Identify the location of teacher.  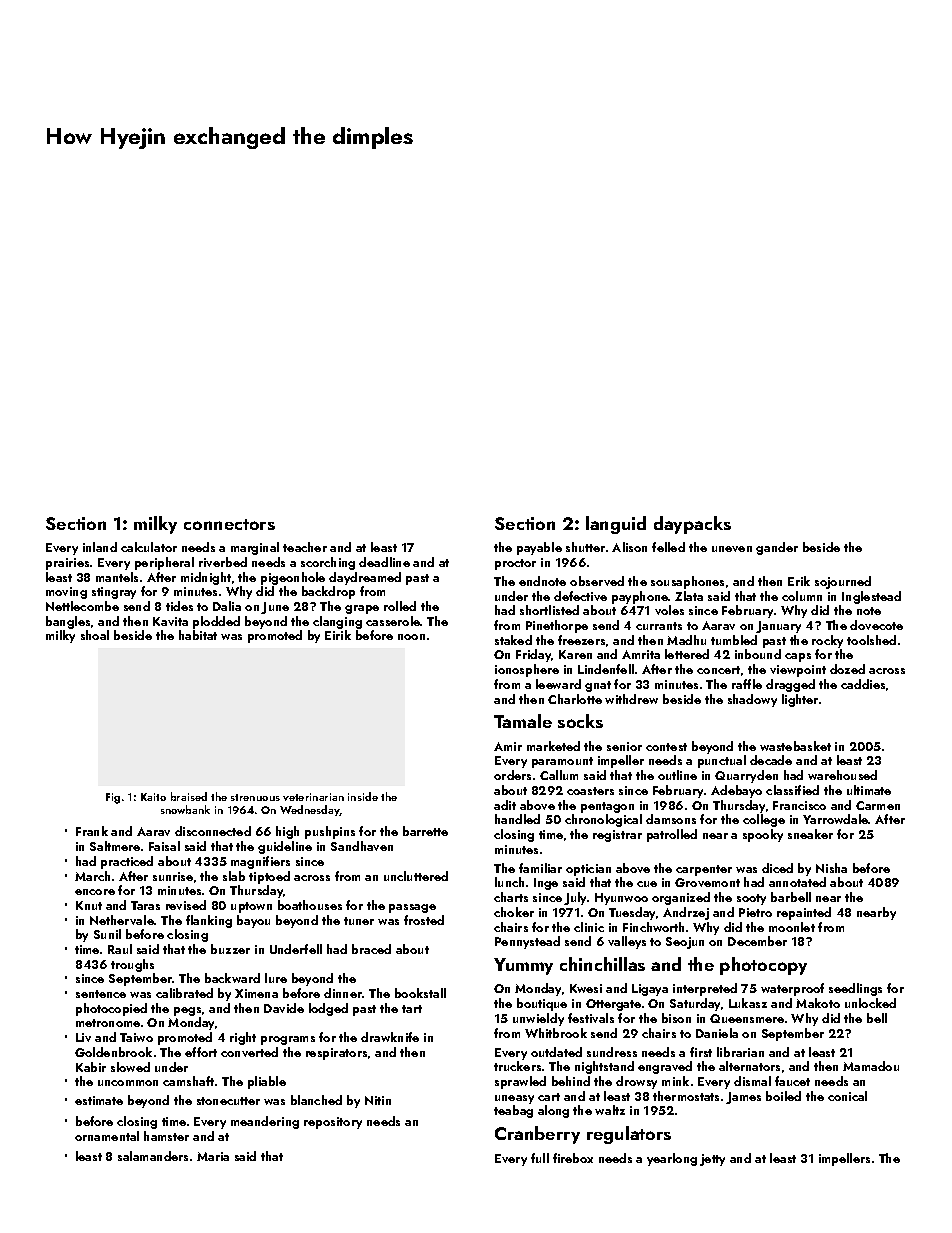
(305, 547).
